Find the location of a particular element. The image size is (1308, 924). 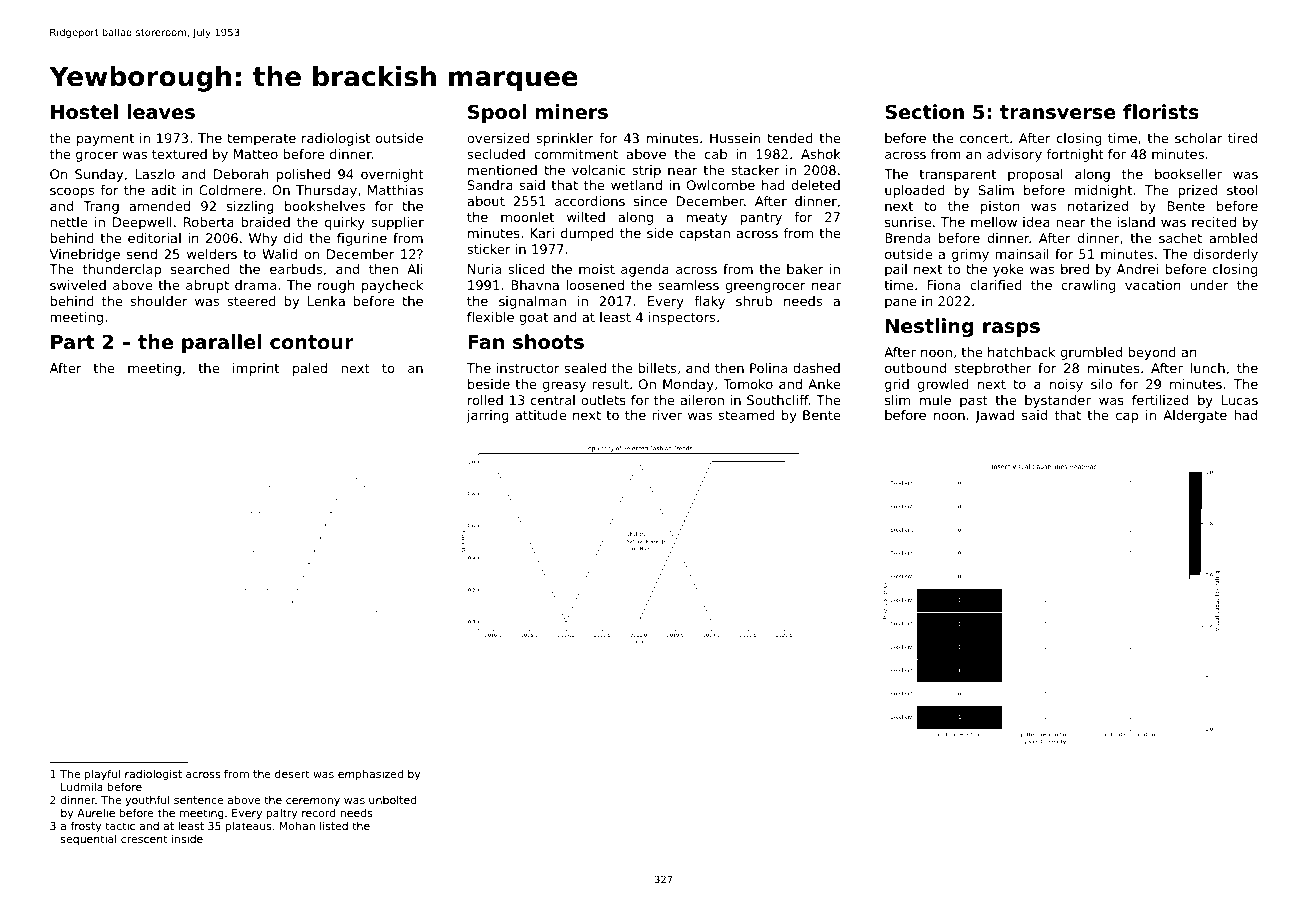

attitude is located at coordinates (540, 415).
